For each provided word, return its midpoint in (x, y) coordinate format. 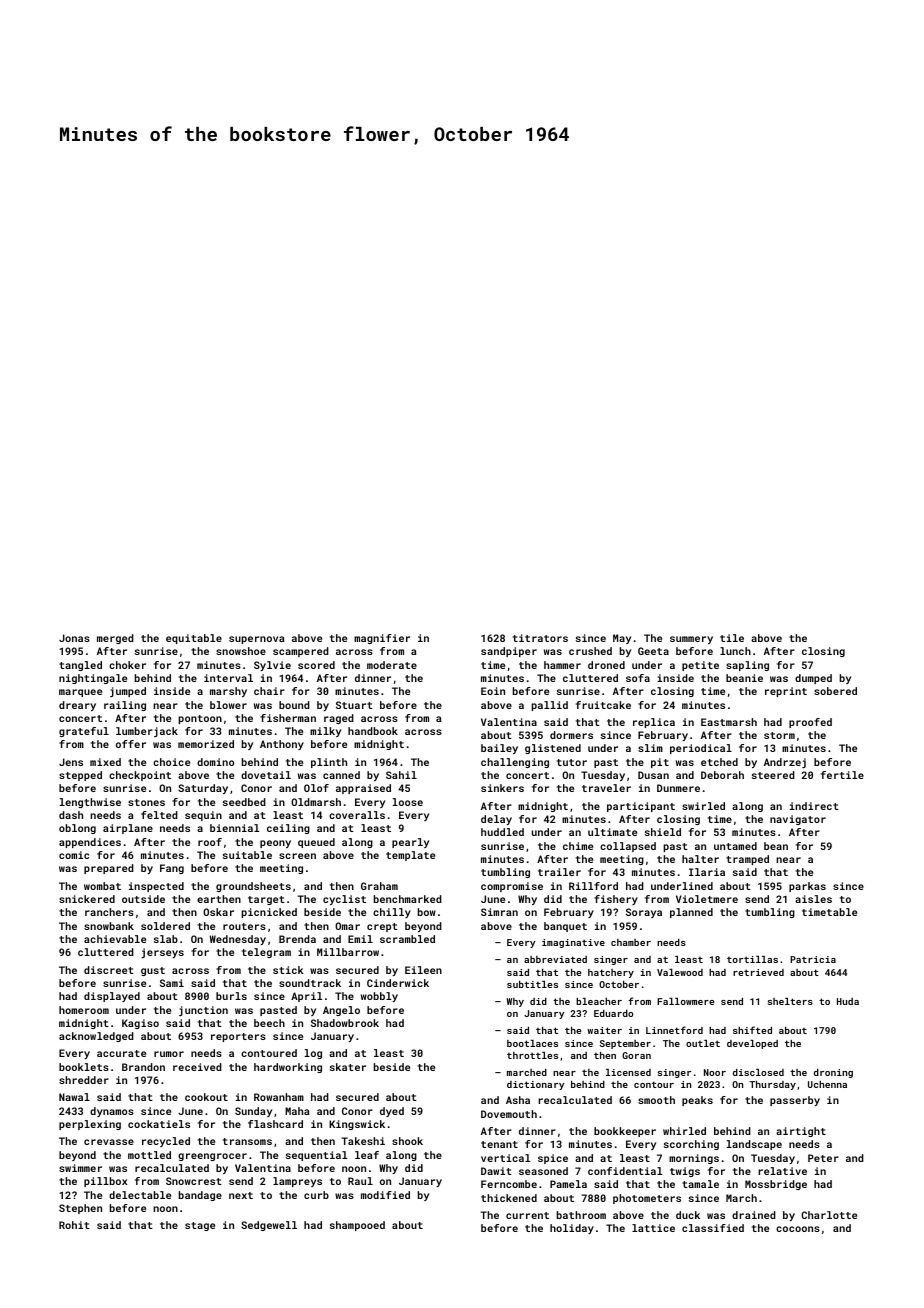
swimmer (80, 1168)
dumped (813, 679)
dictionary (536, 1085)
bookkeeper (625, 1132)
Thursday (772, 1085)
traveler (606, 788)
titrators (540, 638)
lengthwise (90, 803)
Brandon (143, 1067)
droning (833, 1073)
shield (663, 832)
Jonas (74, 638)
